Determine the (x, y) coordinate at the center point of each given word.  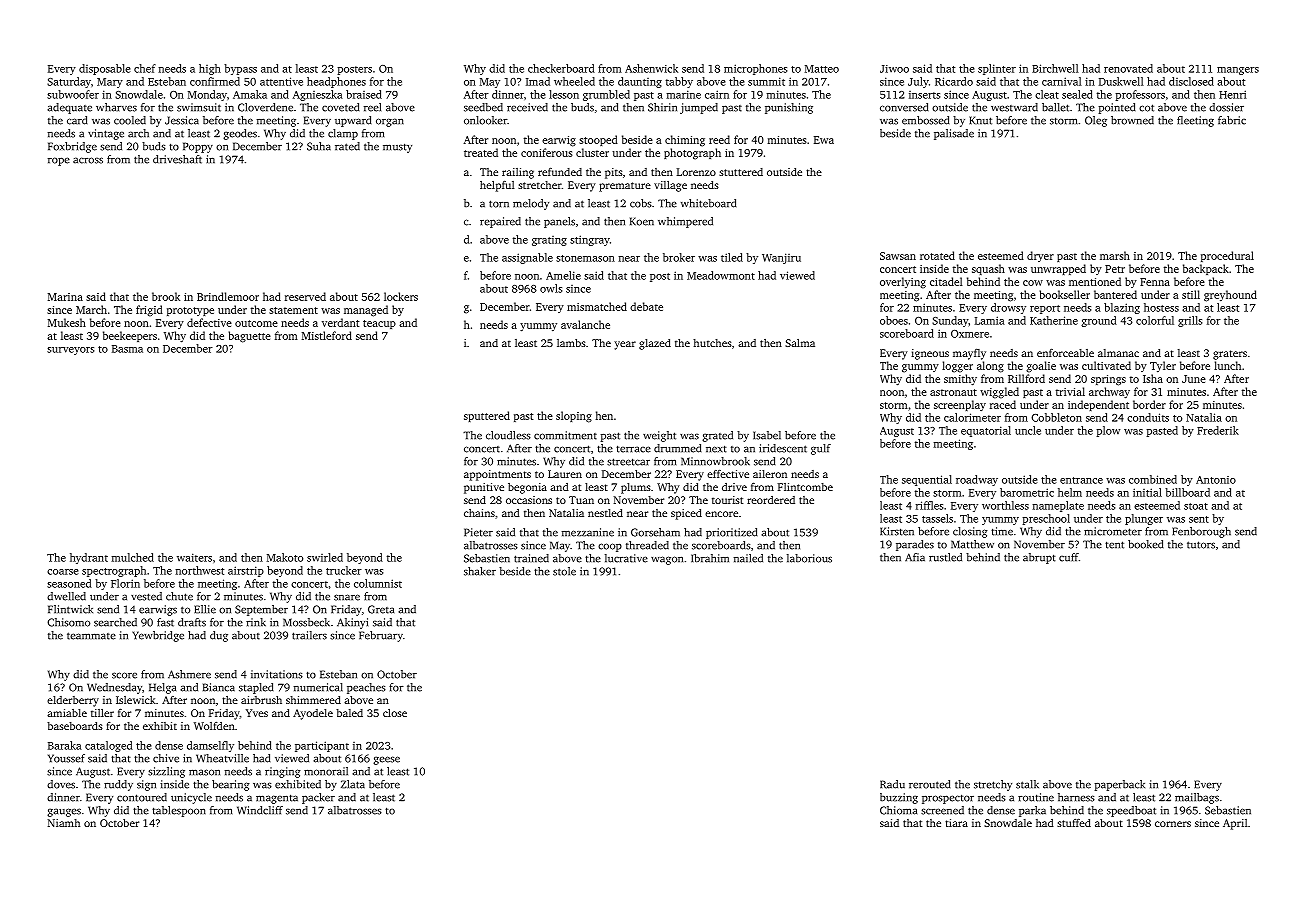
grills (1190, 321)
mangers (1238, 71)
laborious (809, 558)
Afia (915, 557)
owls (551, 288)
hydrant (89, 558)
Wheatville (222, 758)
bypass (240, 69)
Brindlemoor (228, 296)
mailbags (1197, 798)
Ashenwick (651, 68)
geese (386, 760)
